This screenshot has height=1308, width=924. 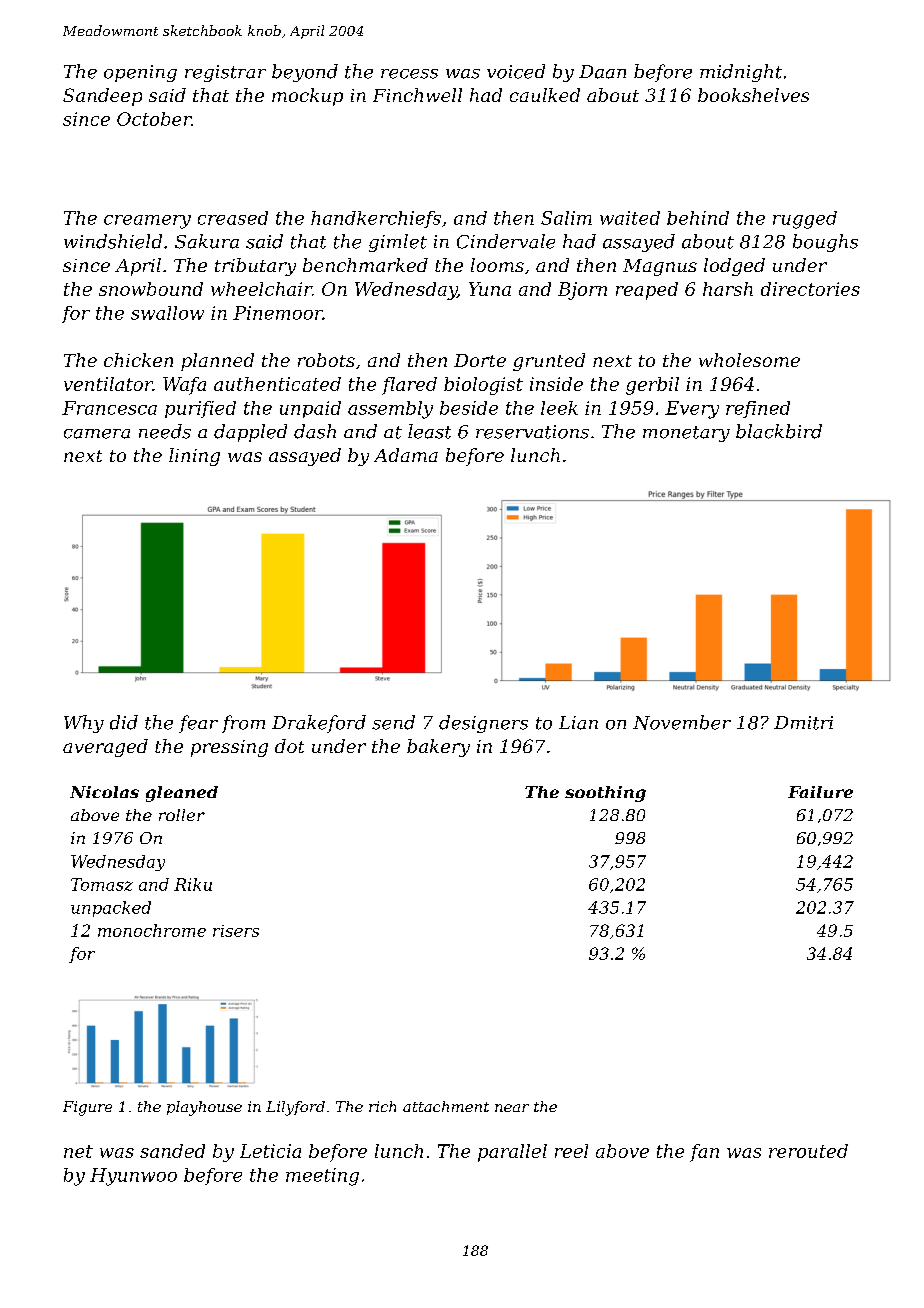 What do you see at coordinates (545, 95) in the screenshot?
I see `caulked` at bounding box center [545, 95].
